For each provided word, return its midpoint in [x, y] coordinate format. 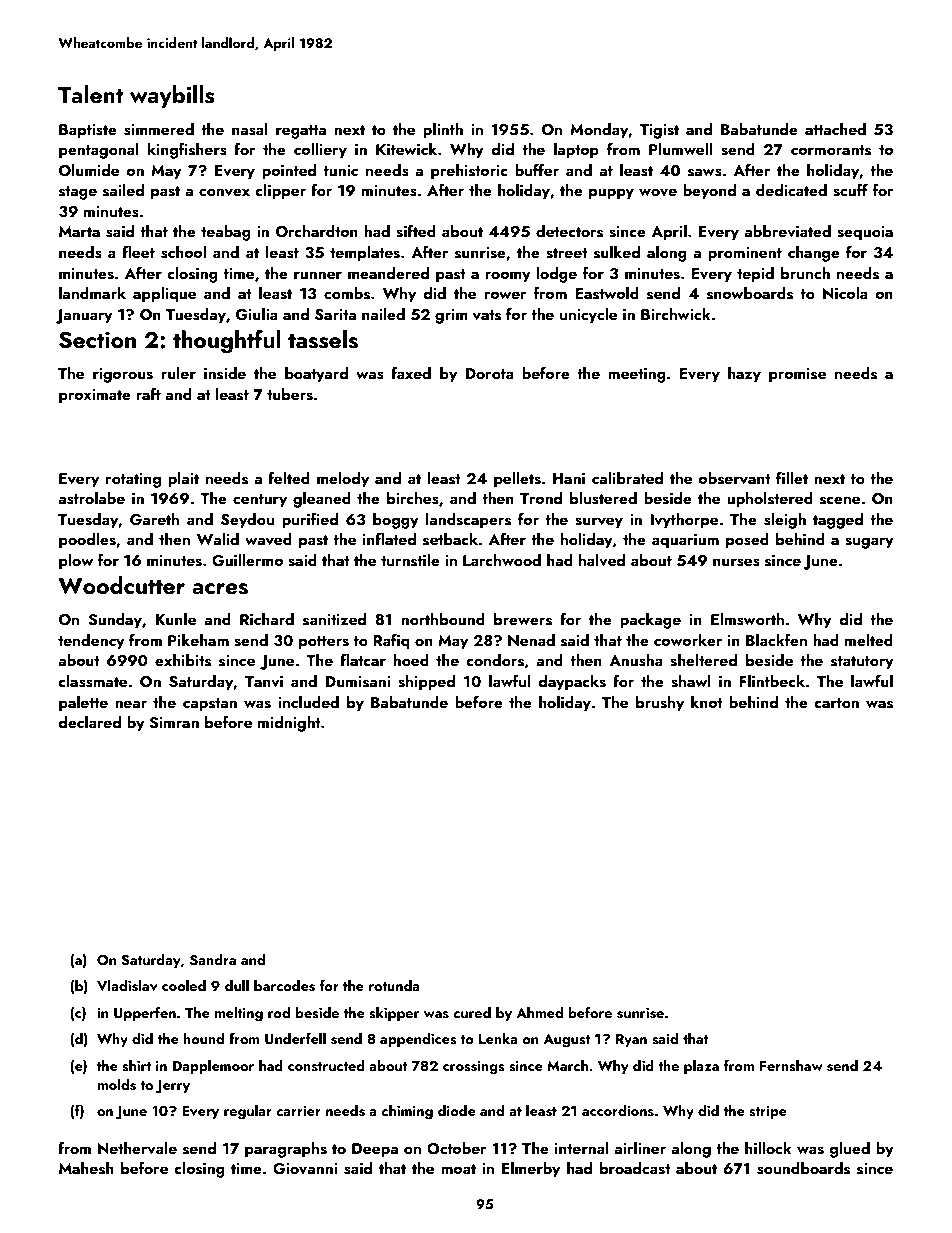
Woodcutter [121, 585]
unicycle [588, 316]
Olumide [89, 170]
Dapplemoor [213, 1067]
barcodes [284, 986]
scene [840, 500]
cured [472, 1012]
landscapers [468, 521]
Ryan [631, 1040]
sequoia [865, 233]
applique [164, 295]
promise [797, 375]
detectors [569, 231]
